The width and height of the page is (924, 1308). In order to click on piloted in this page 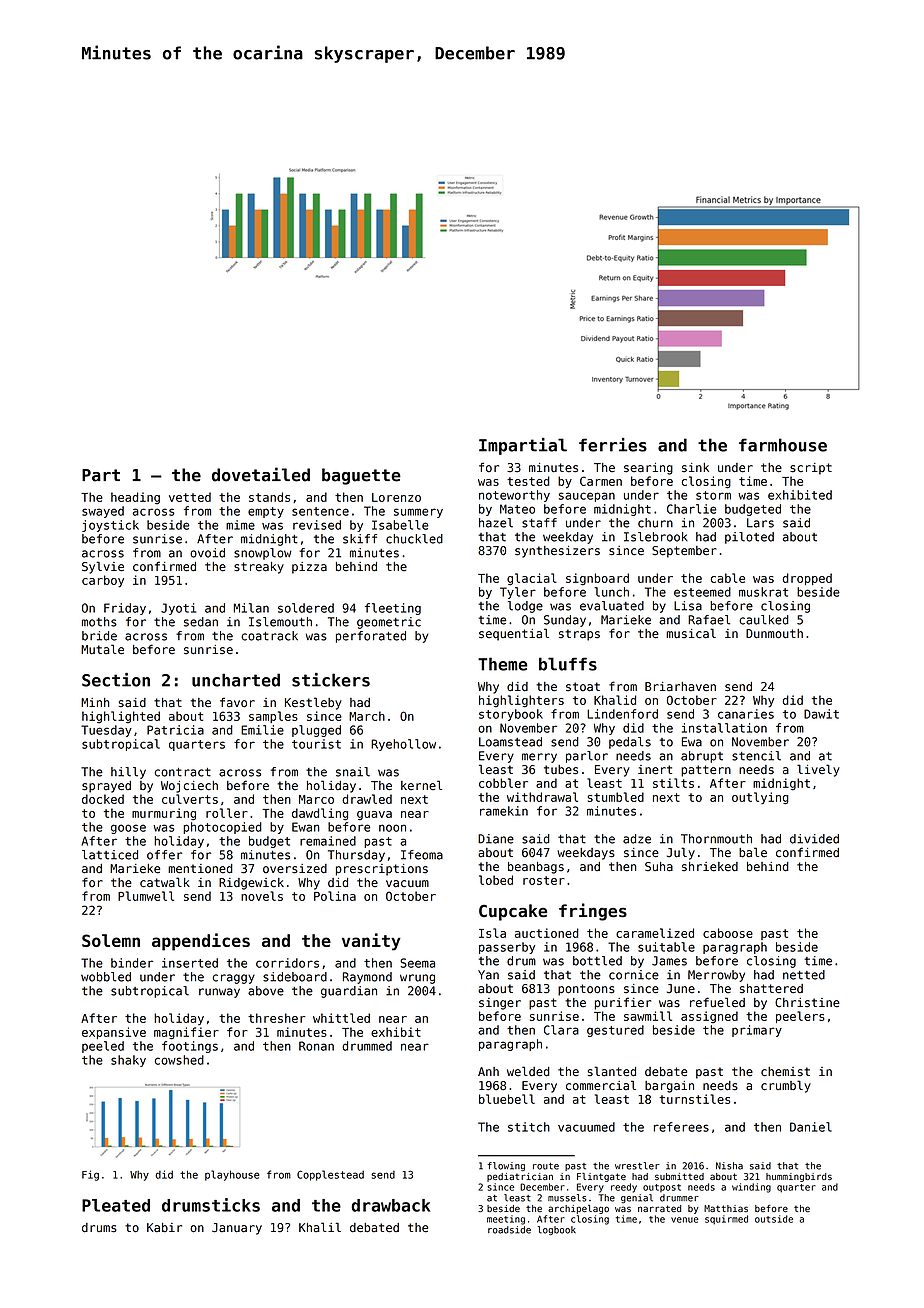, I will do `click(749, 538)`.
